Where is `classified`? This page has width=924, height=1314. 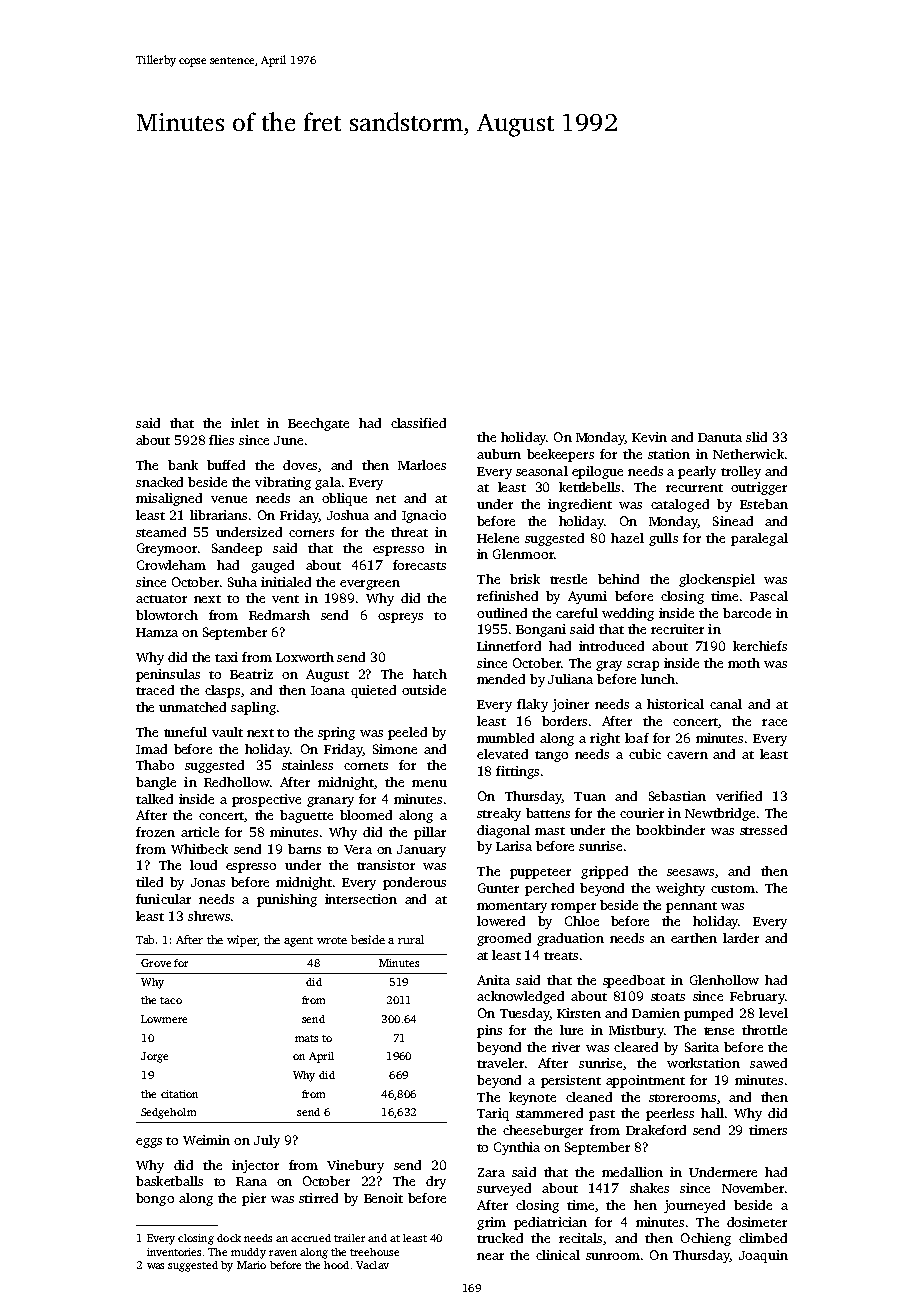 classified is located at coordinates (418, 423).
